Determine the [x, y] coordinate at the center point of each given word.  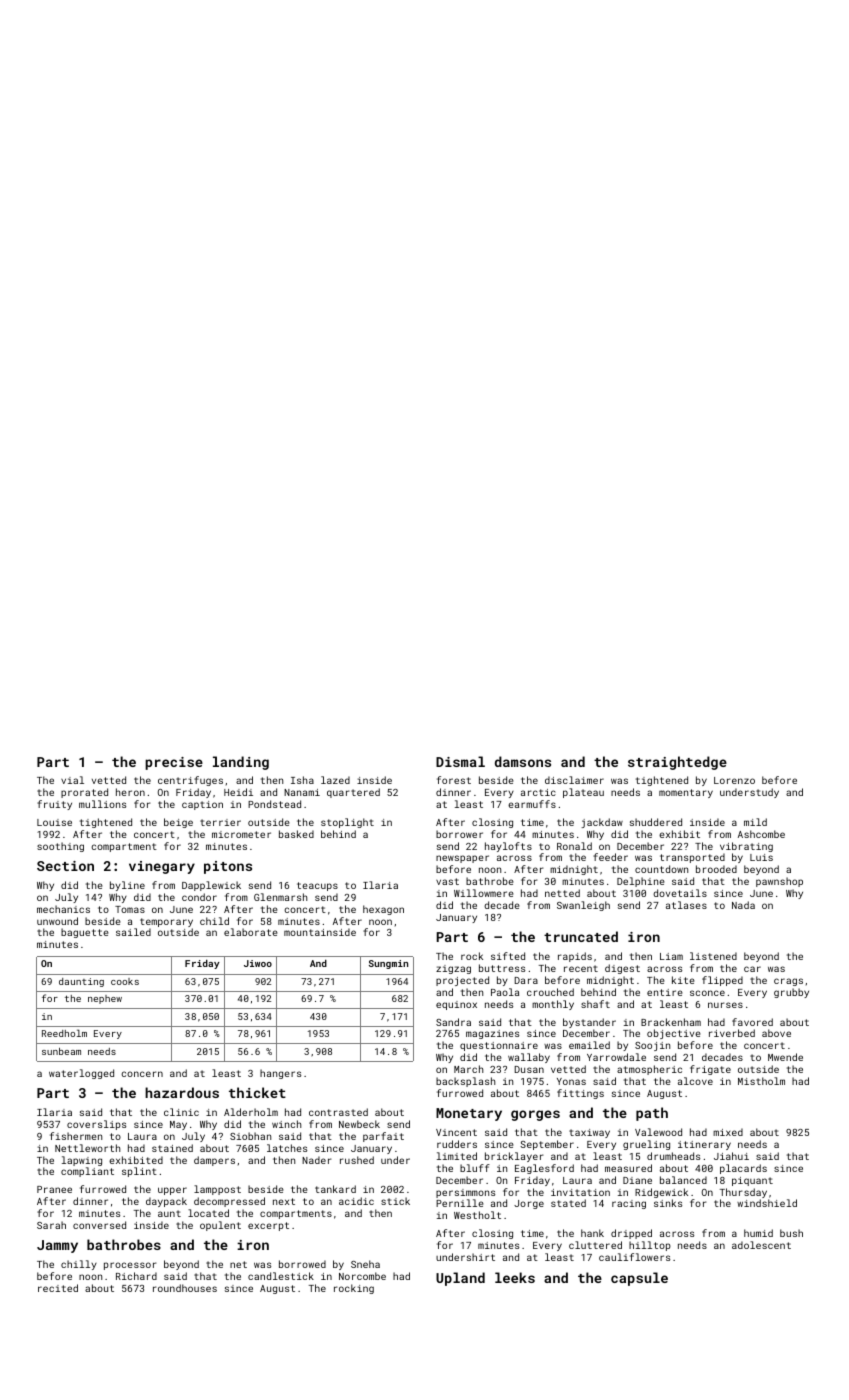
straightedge [677, 763]
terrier [220, 822]
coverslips [96, 1125]
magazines [492, 1034]
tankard [335, 1189]
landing [241, 763]
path [652, 1114]
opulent [220, 1226]
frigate [710, 1070]
